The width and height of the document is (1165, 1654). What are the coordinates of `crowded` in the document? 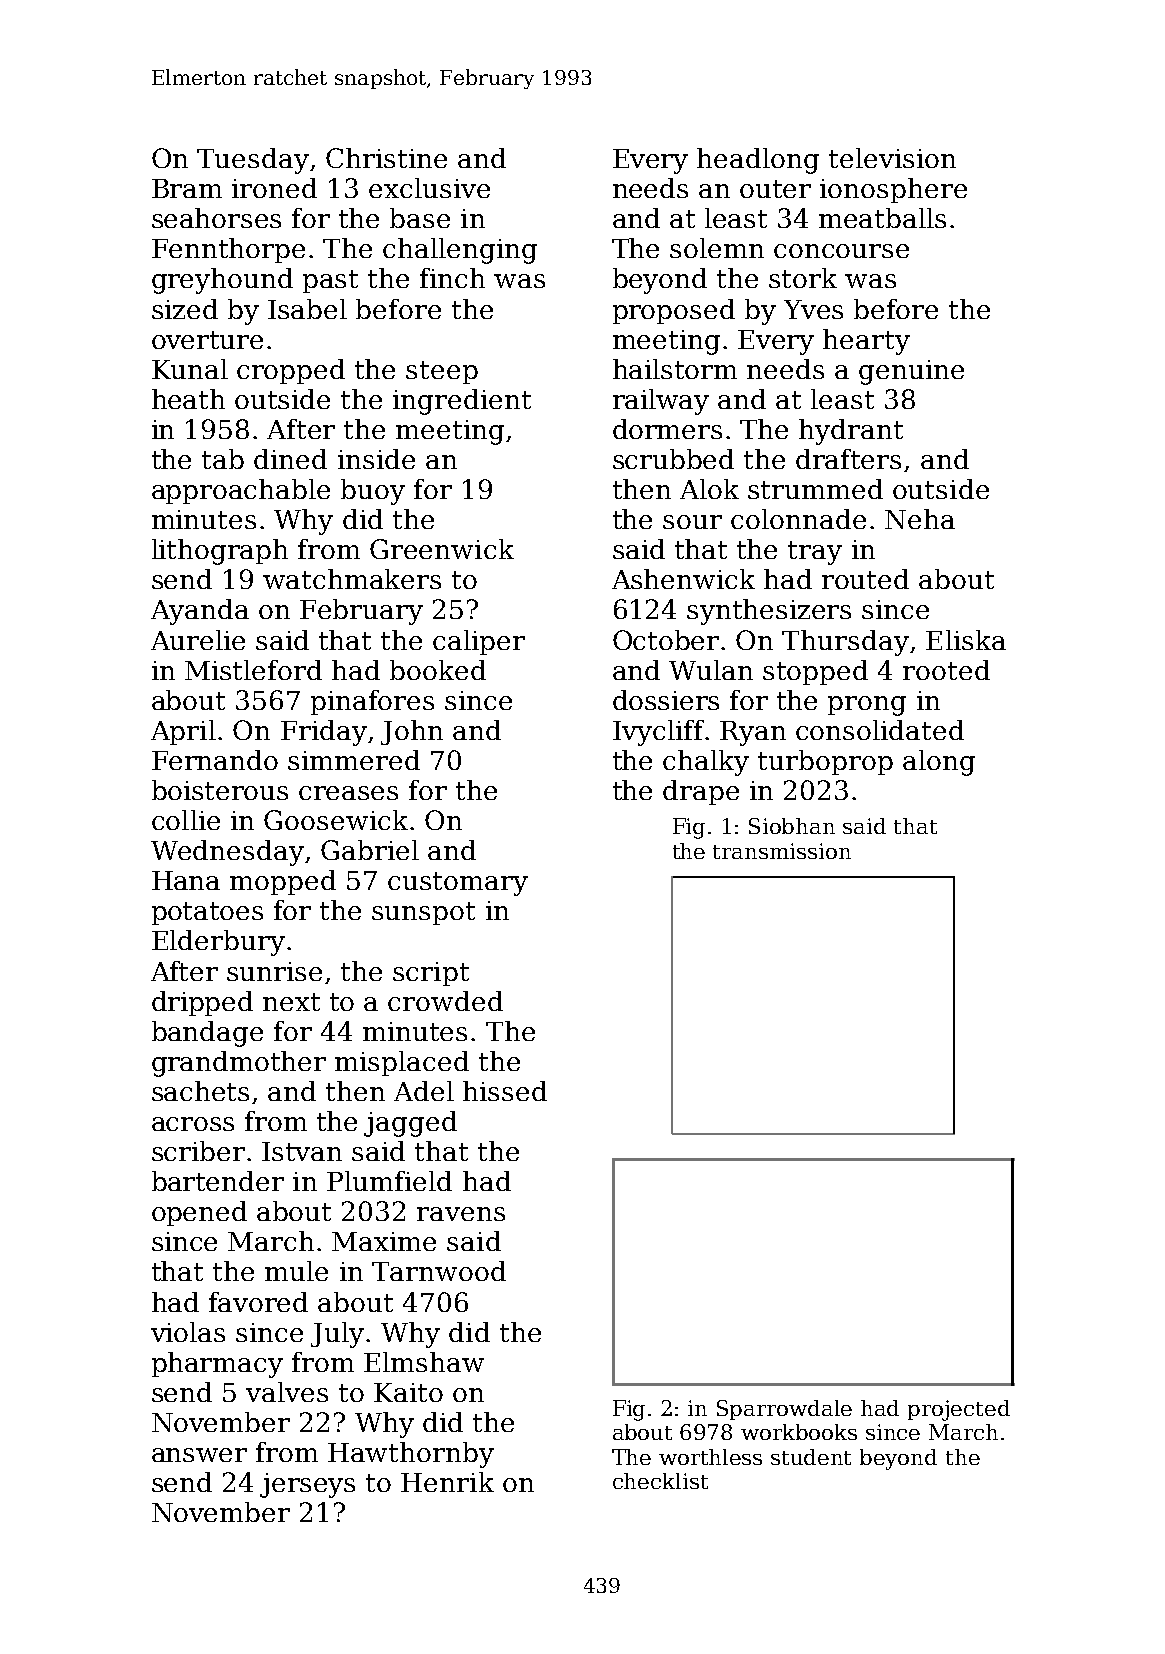 It's located at (445, 1001).
